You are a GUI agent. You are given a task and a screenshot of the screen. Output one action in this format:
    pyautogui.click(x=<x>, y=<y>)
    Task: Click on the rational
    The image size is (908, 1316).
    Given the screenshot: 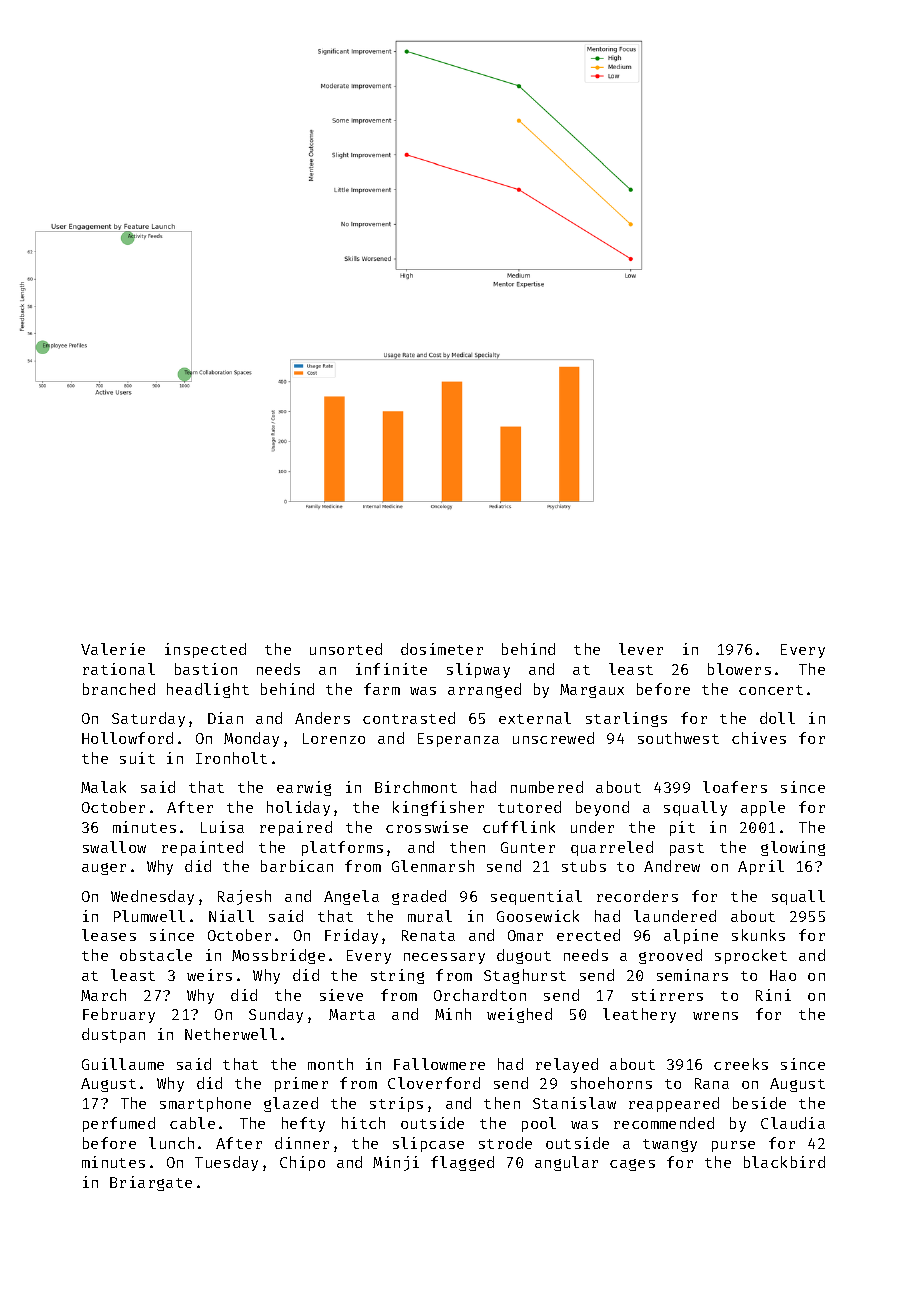 What is the action you would take?
    pyautogui.click(x=119, y=669)
